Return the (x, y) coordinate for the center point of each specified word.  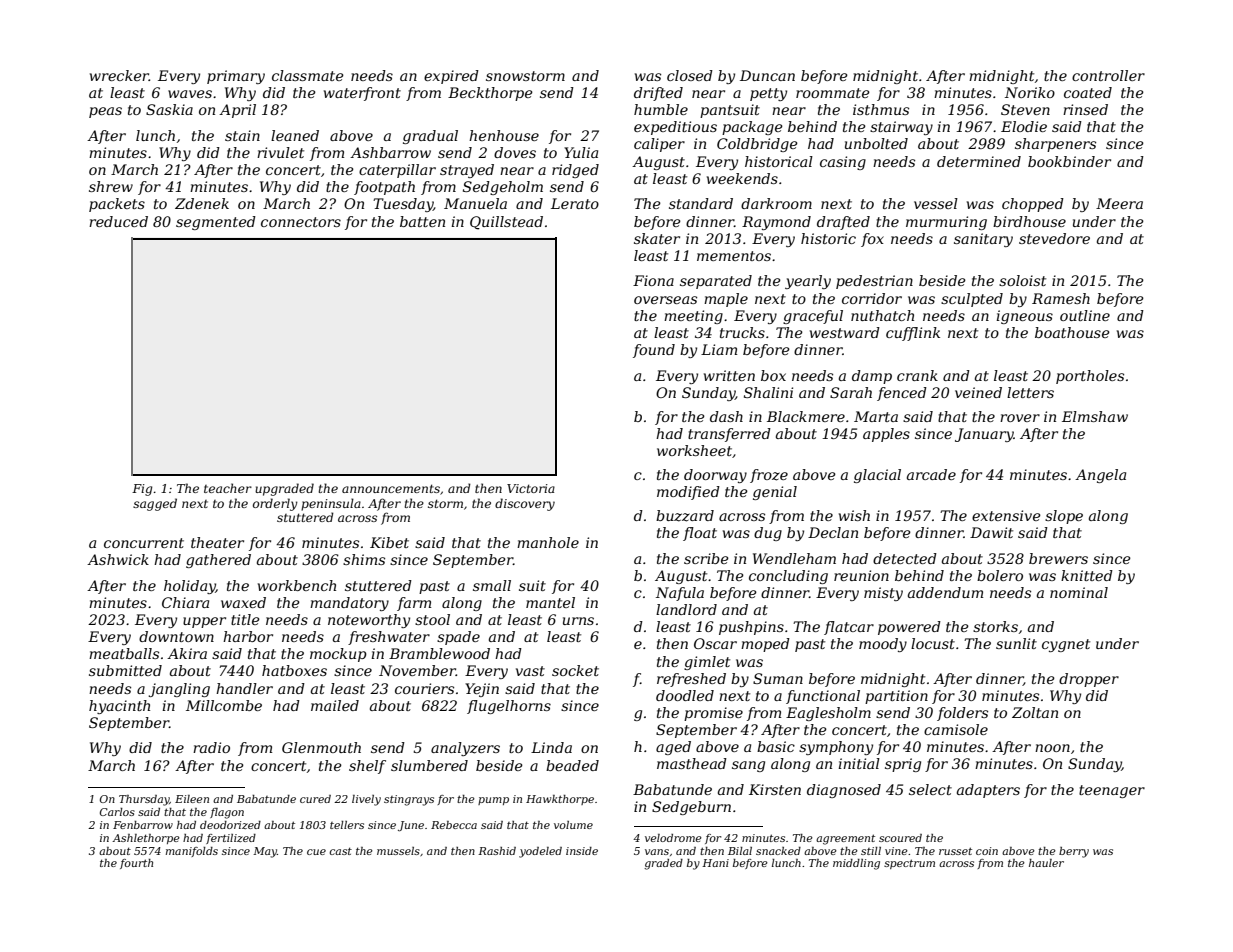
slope (1064, 517)
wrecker (119, 75)
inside (582, 851)
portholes (1090, 377)
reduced (118, 221)
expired (451, 77)
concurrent (144, 543)
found (654, 351)
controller (1108, 75)
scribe (706, 558)
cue (316, 852)
